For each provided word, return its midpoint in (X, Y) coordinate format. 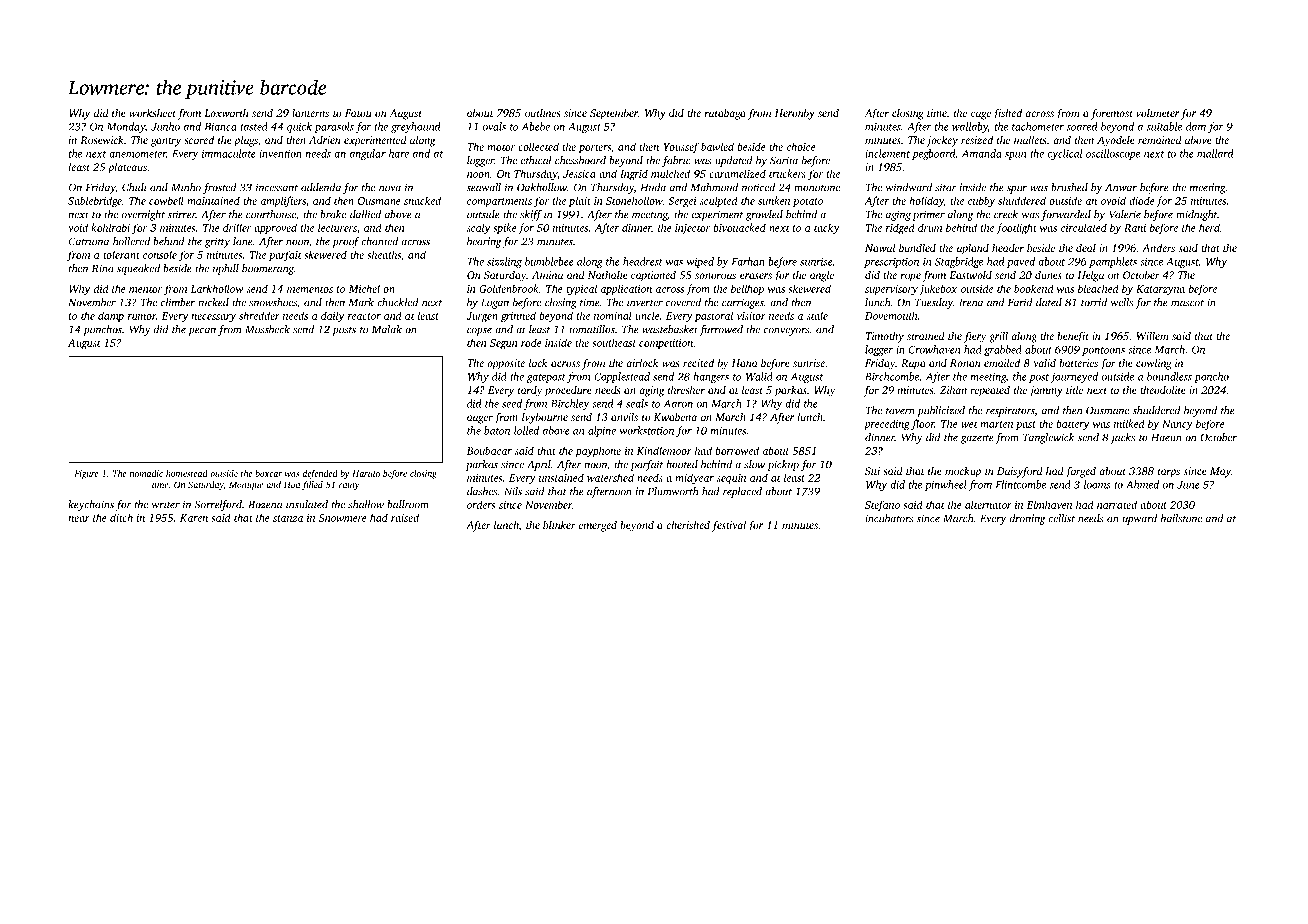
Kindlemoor (664, 450)
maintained (213, 200)
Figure (86, 474)
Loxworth (226, 113)
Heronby (795, 114)
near (79, 519)
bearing (484, 242)
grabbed (1003, 350)
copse (479, 331)
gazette (977, 439)
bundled (917, 248)
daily (332, 317)
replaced (742, 492)
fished (1007, 114)
